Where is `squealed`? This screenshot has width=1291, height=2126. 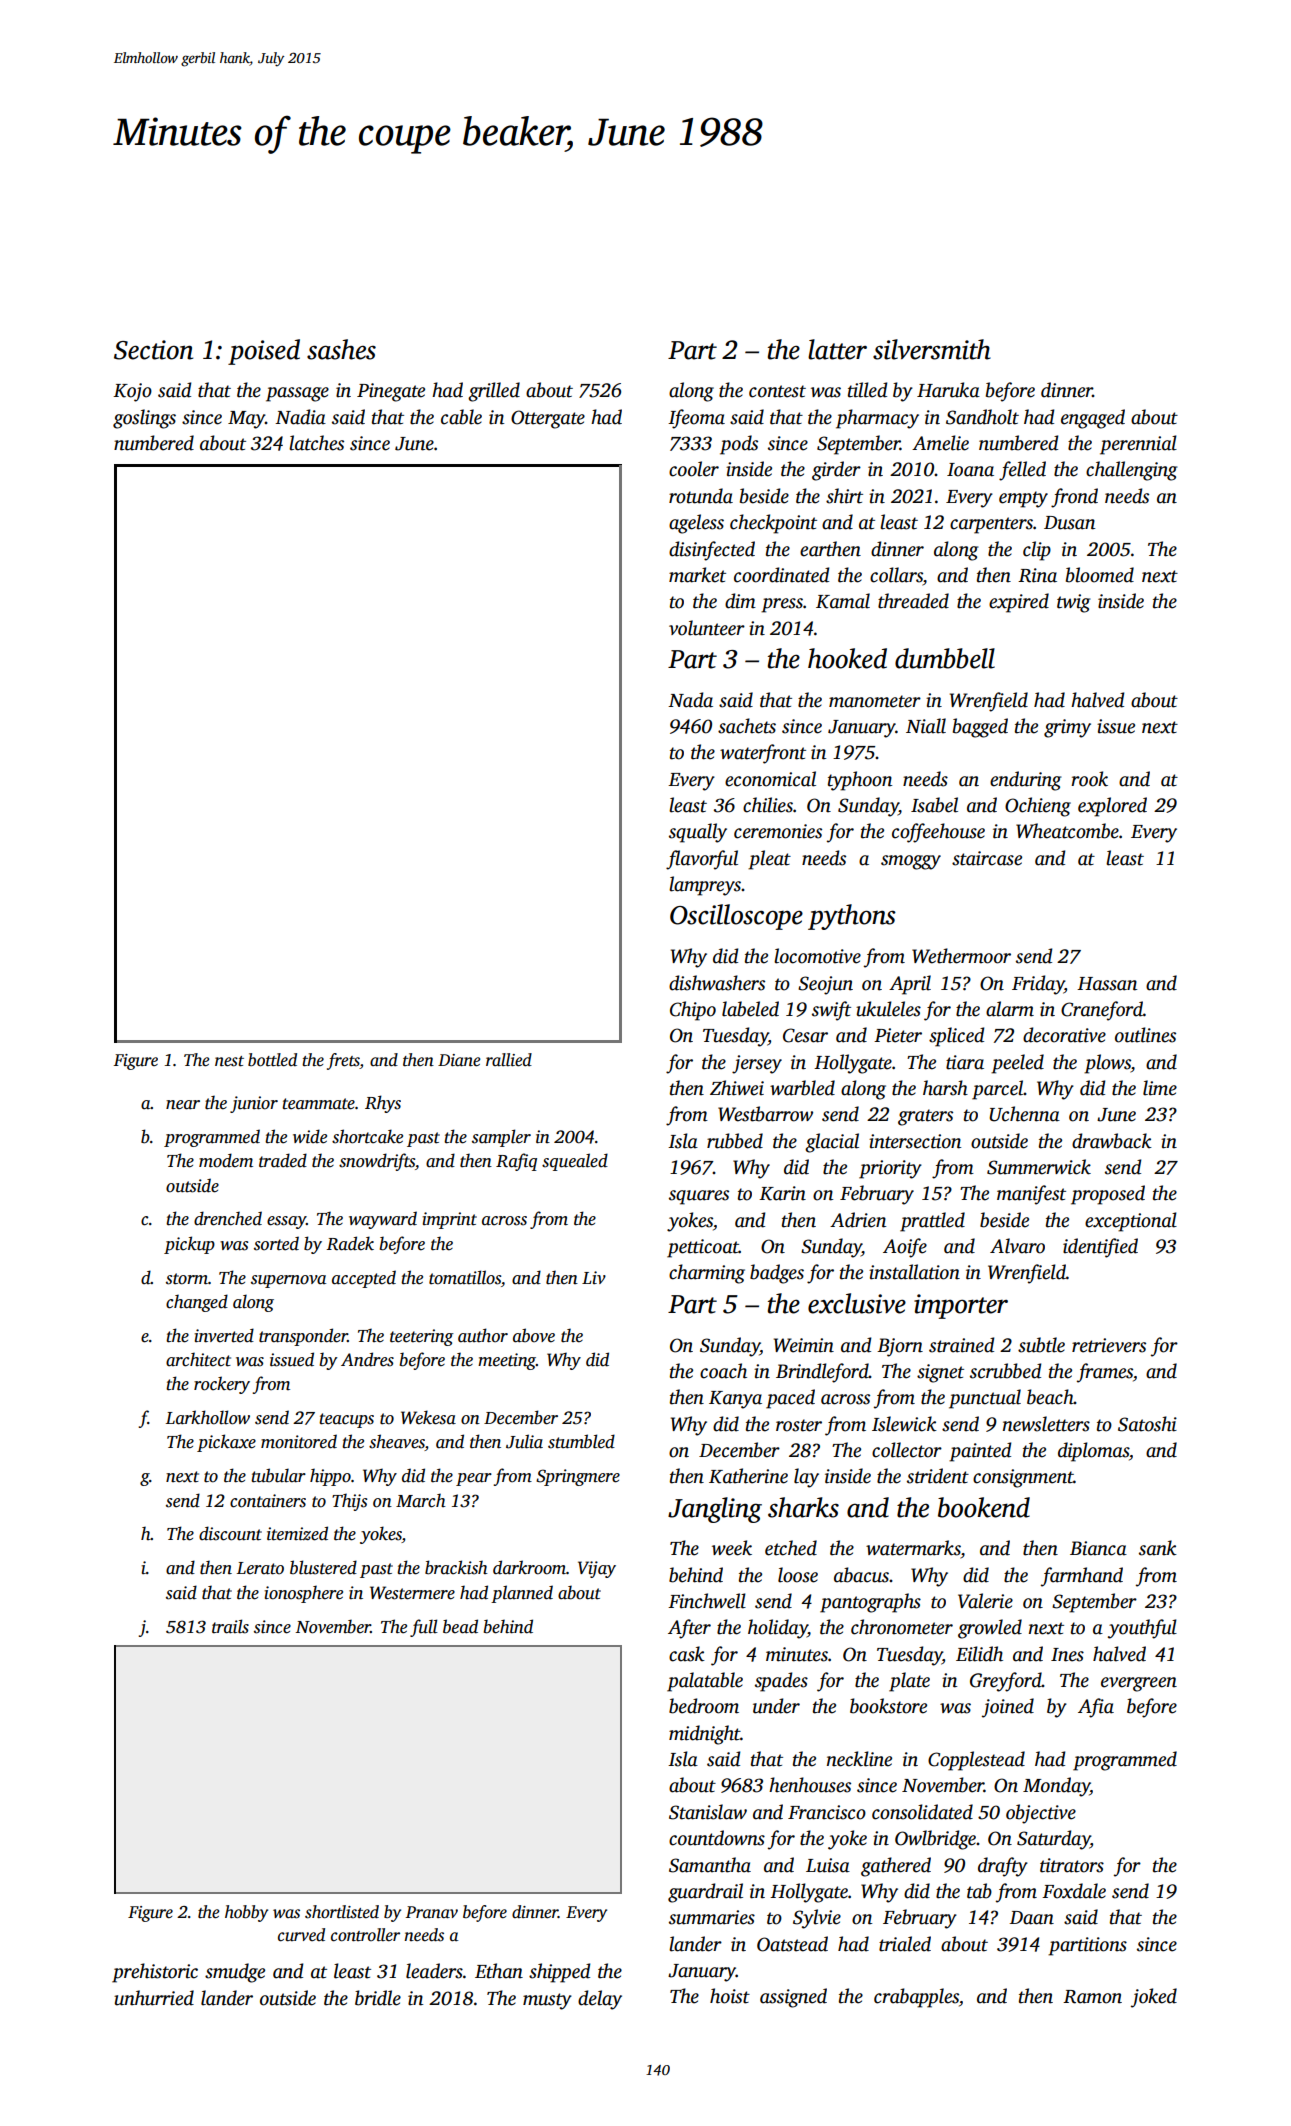 squealed is located at coordinates (575, 1162).
